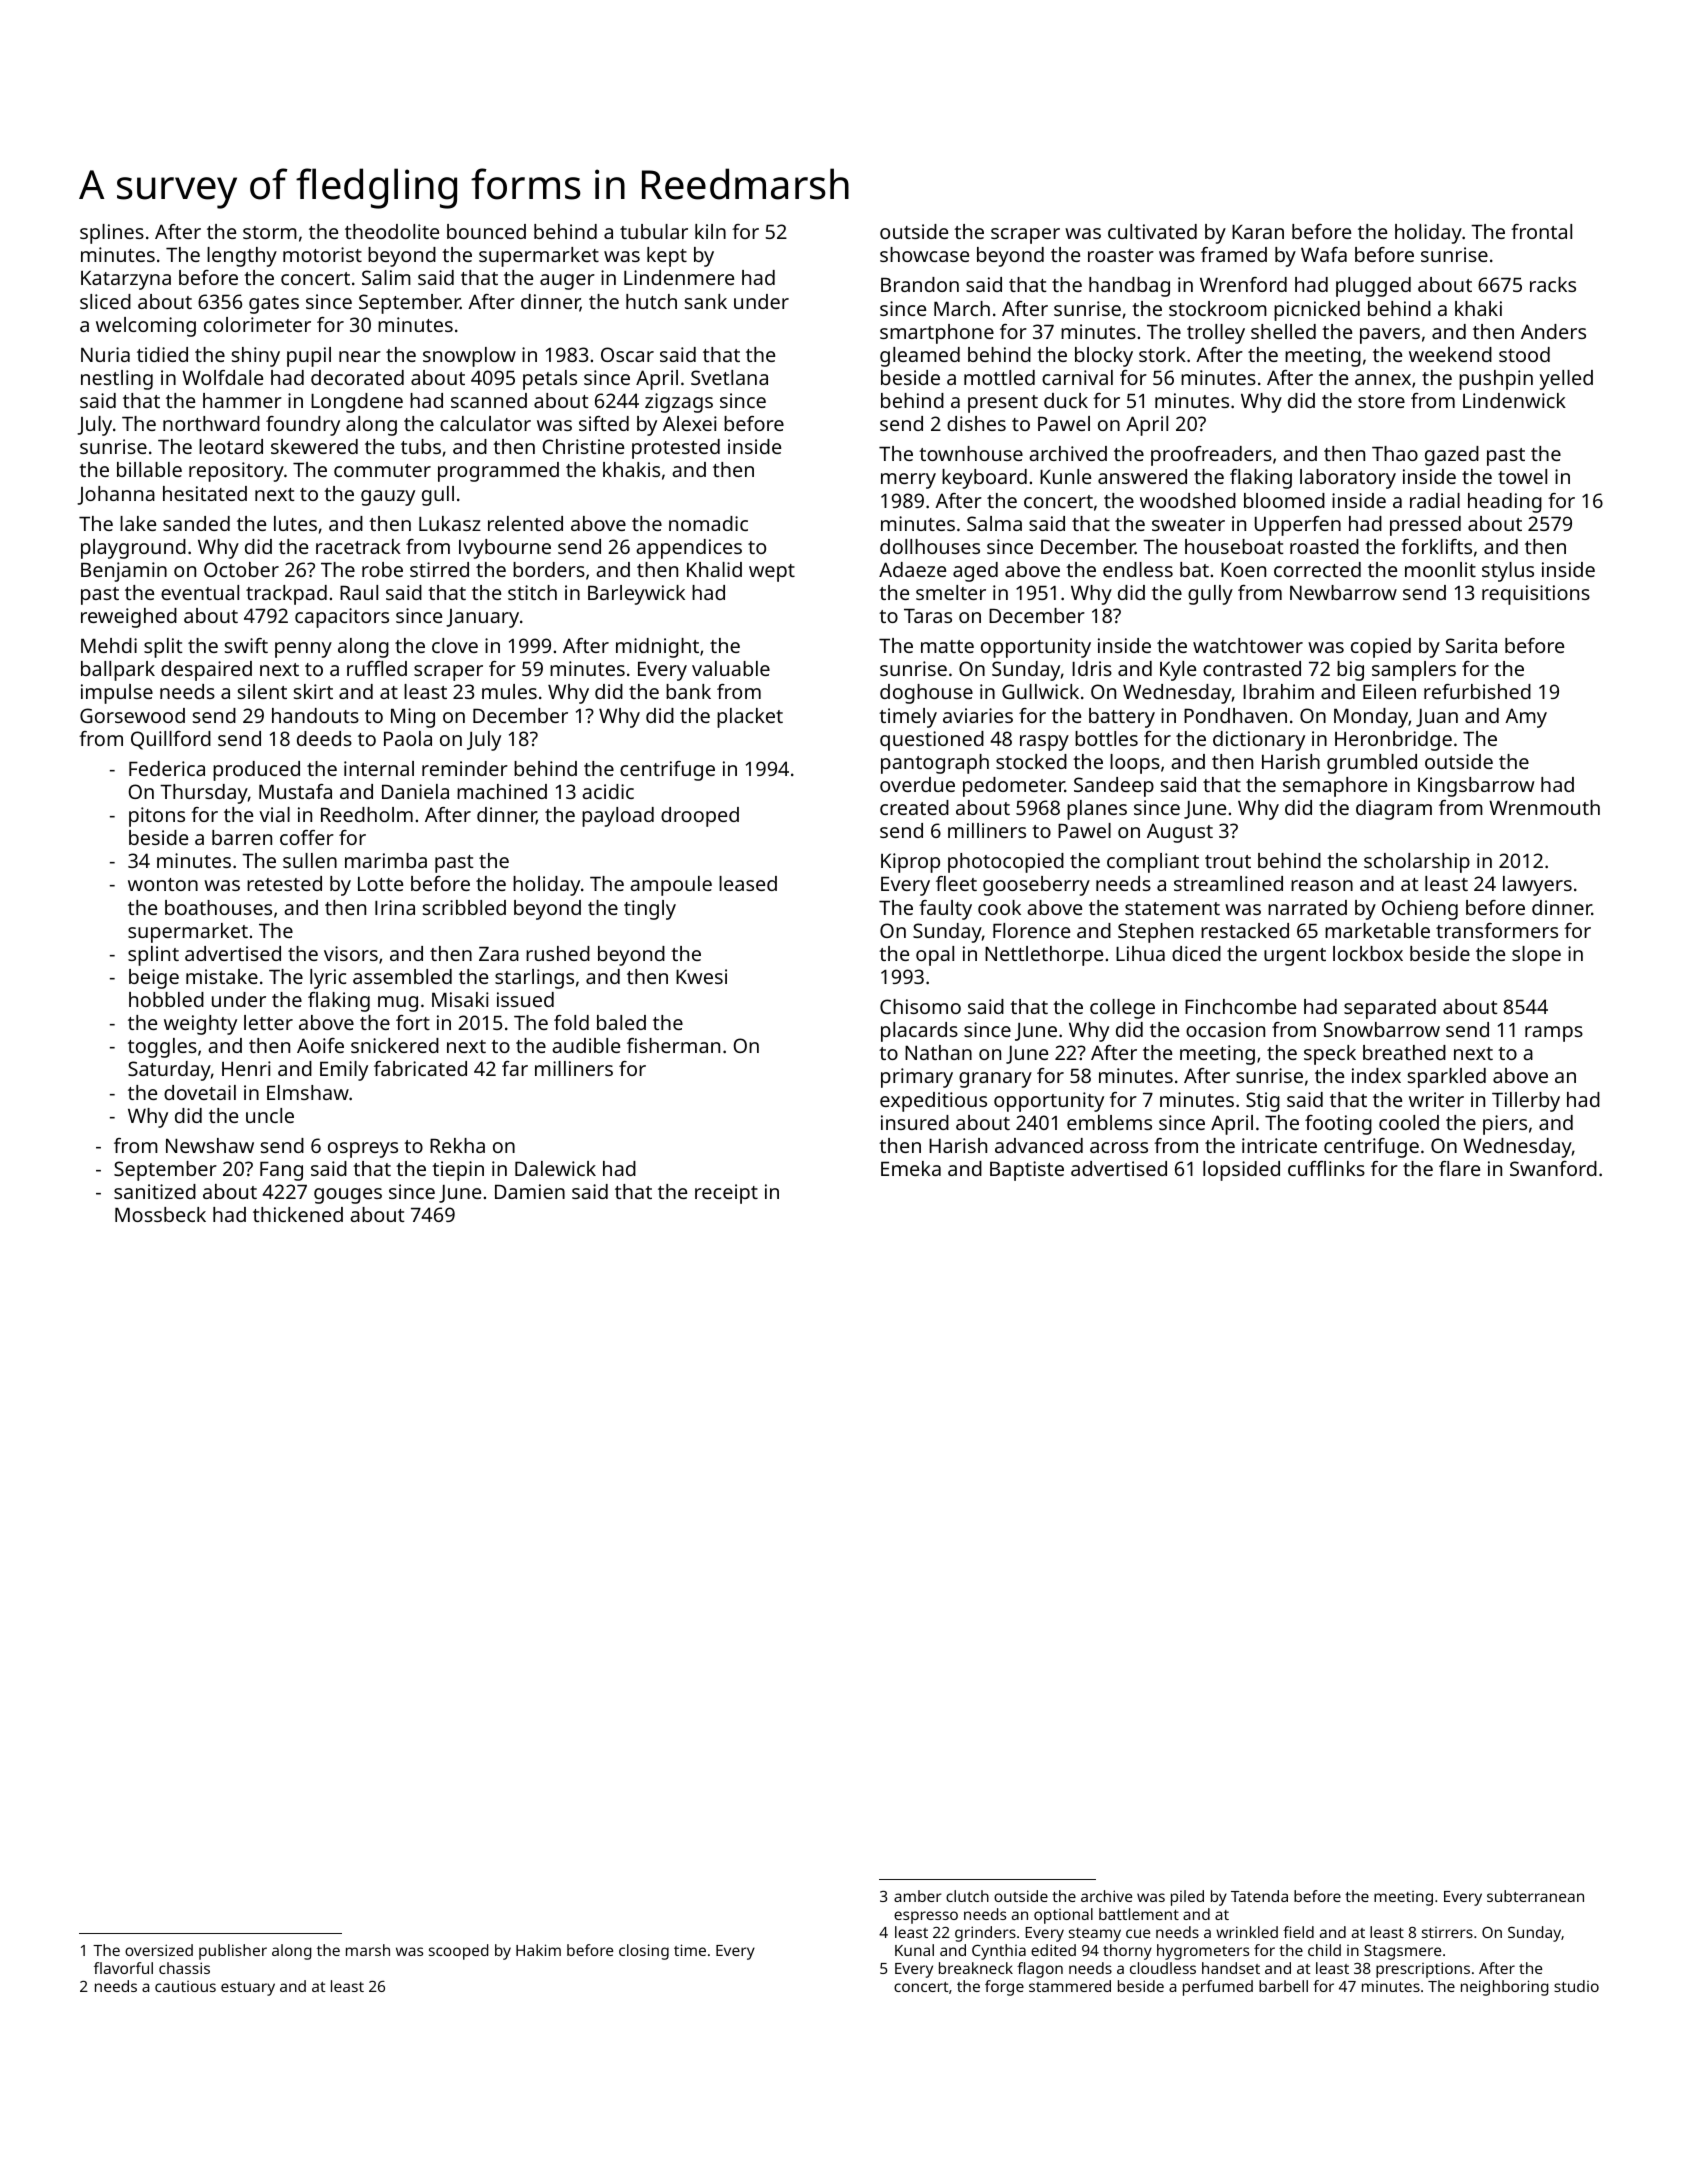  What do you see at coordinates (1544, 807) in the page?
I see `Wrenmouth` at bounding box center [1544, 807].
